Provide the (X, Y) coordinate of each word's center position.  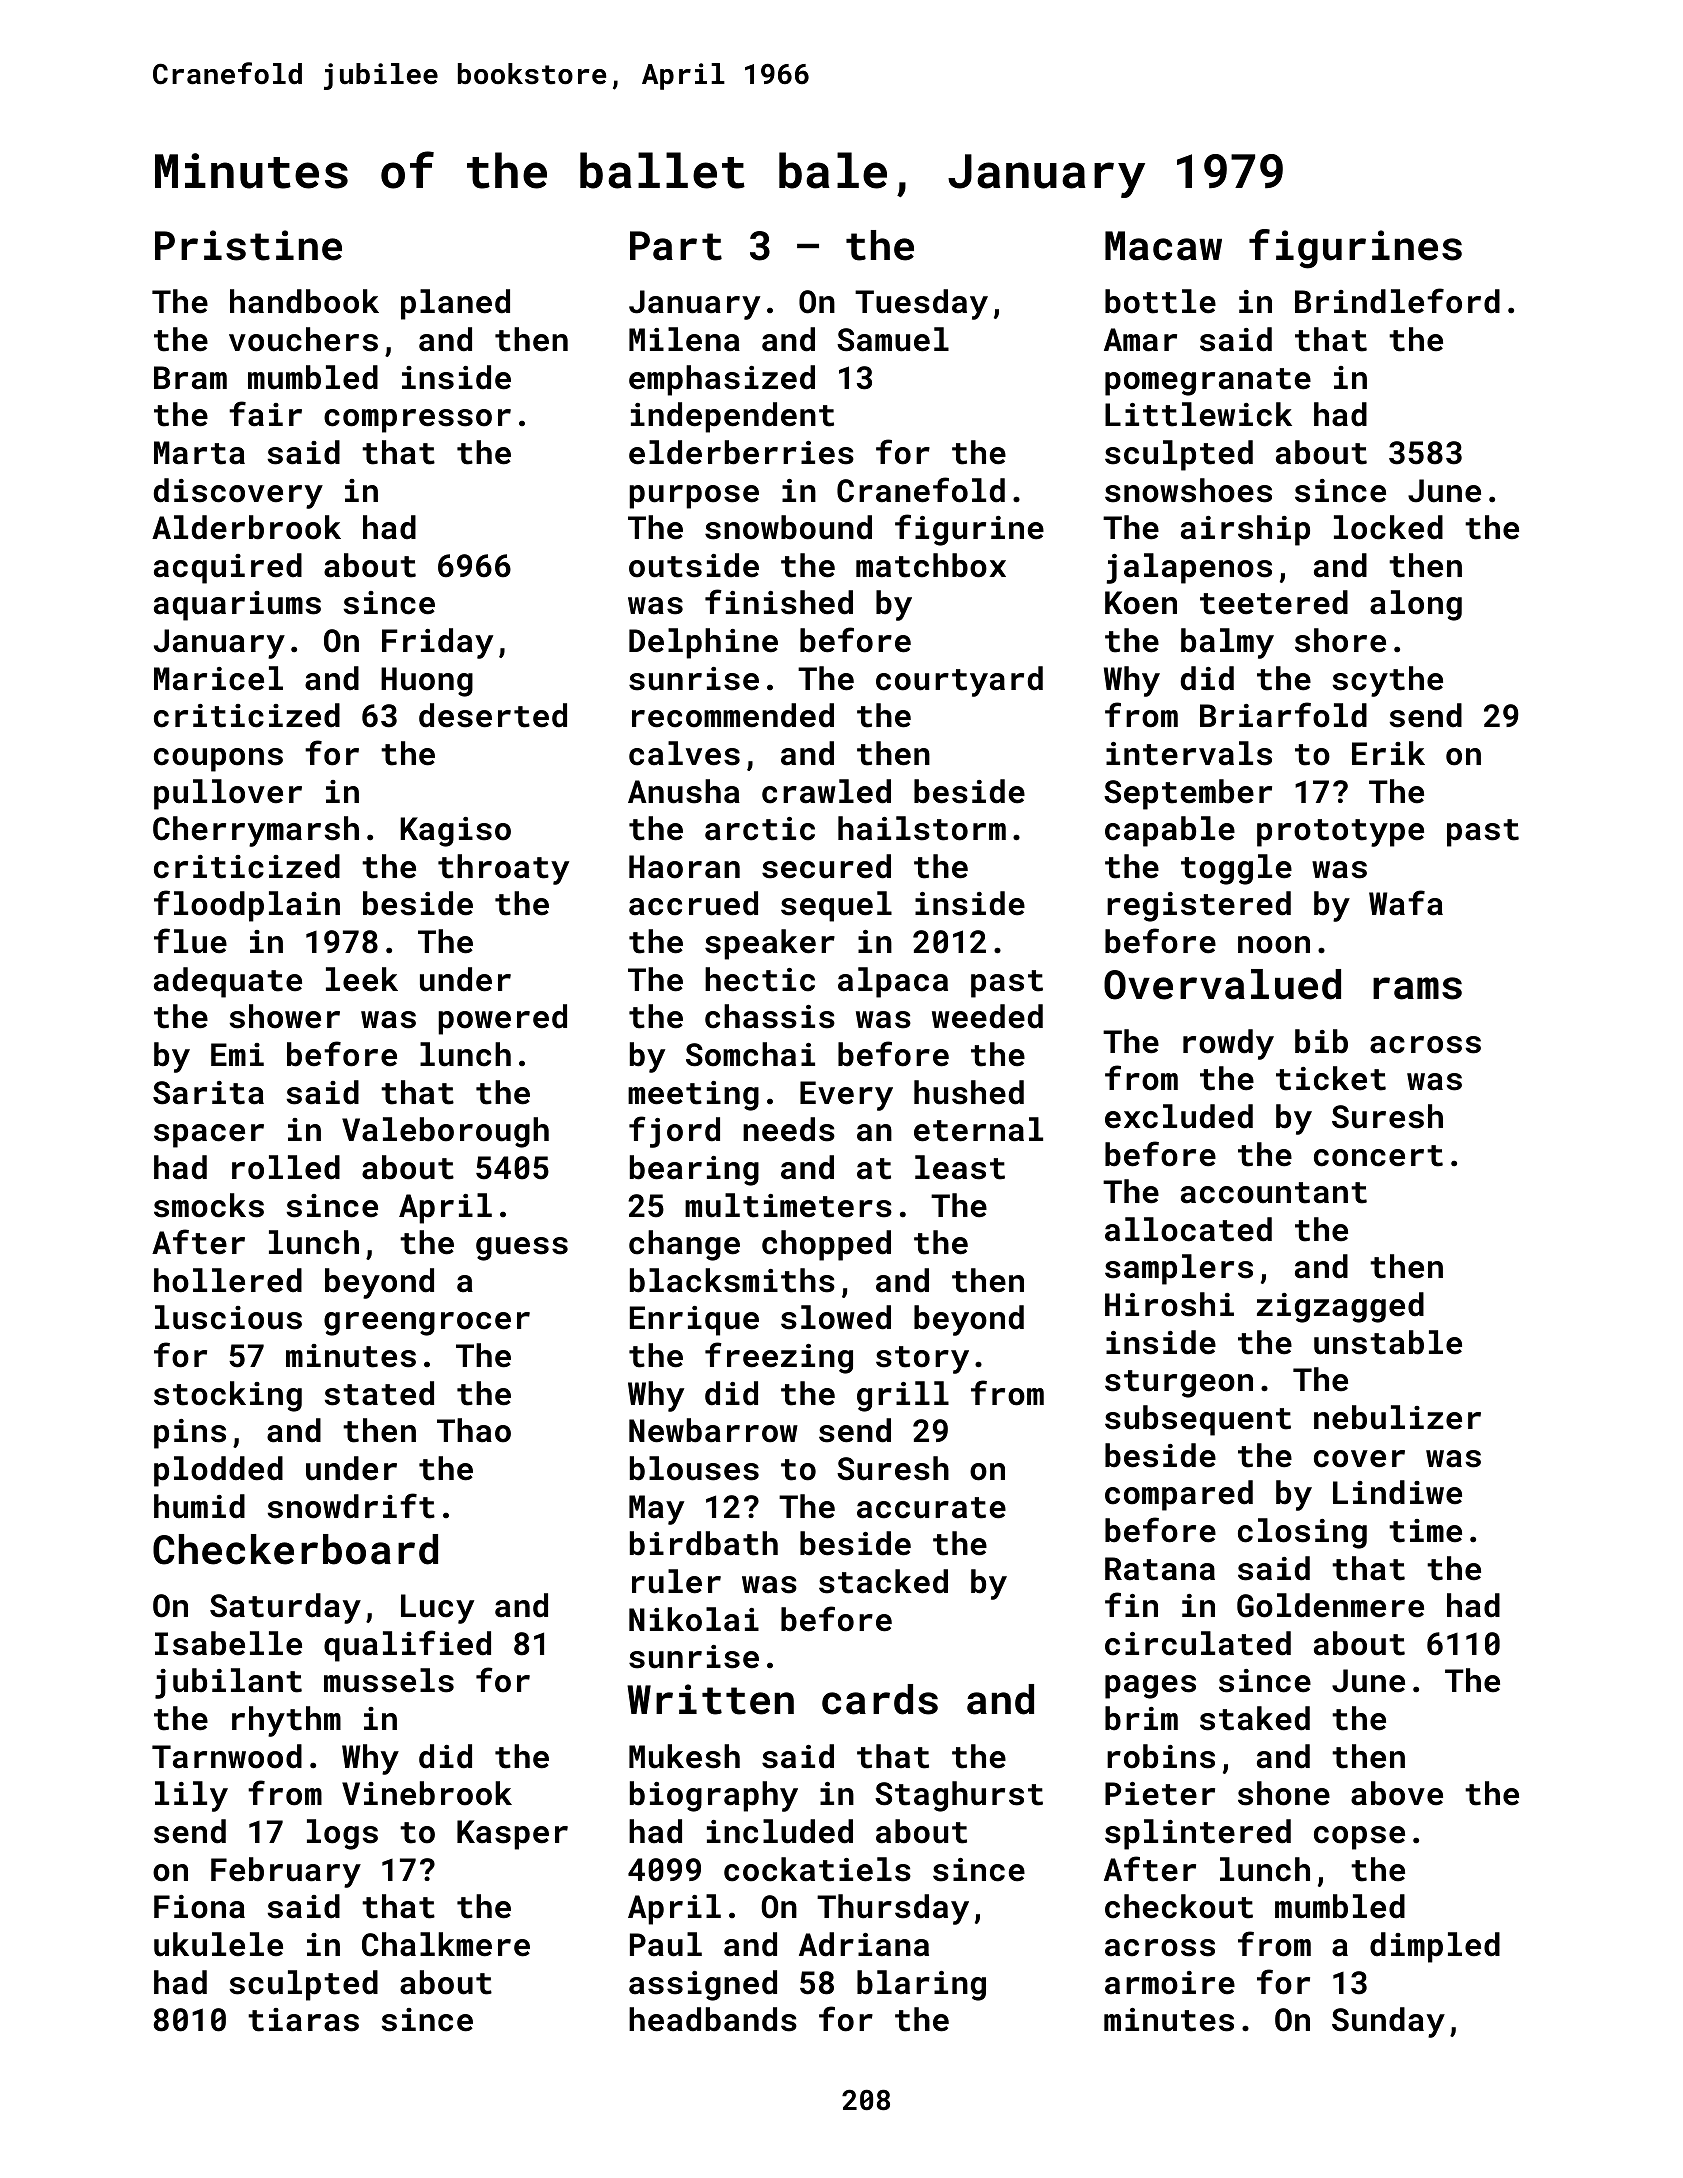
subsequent (1198, 1420)
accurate (931, 1508)
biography (714, 1796)
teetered (1274, 602)
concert (1378, 1156)
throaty (503, 869)
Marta (199, 453)
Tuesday (921, 304)
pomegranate (1208, 382)
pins (190, 1434)
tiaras (303, 2020)
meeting (693, 1096)
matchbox (931, 565)
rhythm (286, 1721)
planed (455, 304)
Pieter (1160, 1794)
